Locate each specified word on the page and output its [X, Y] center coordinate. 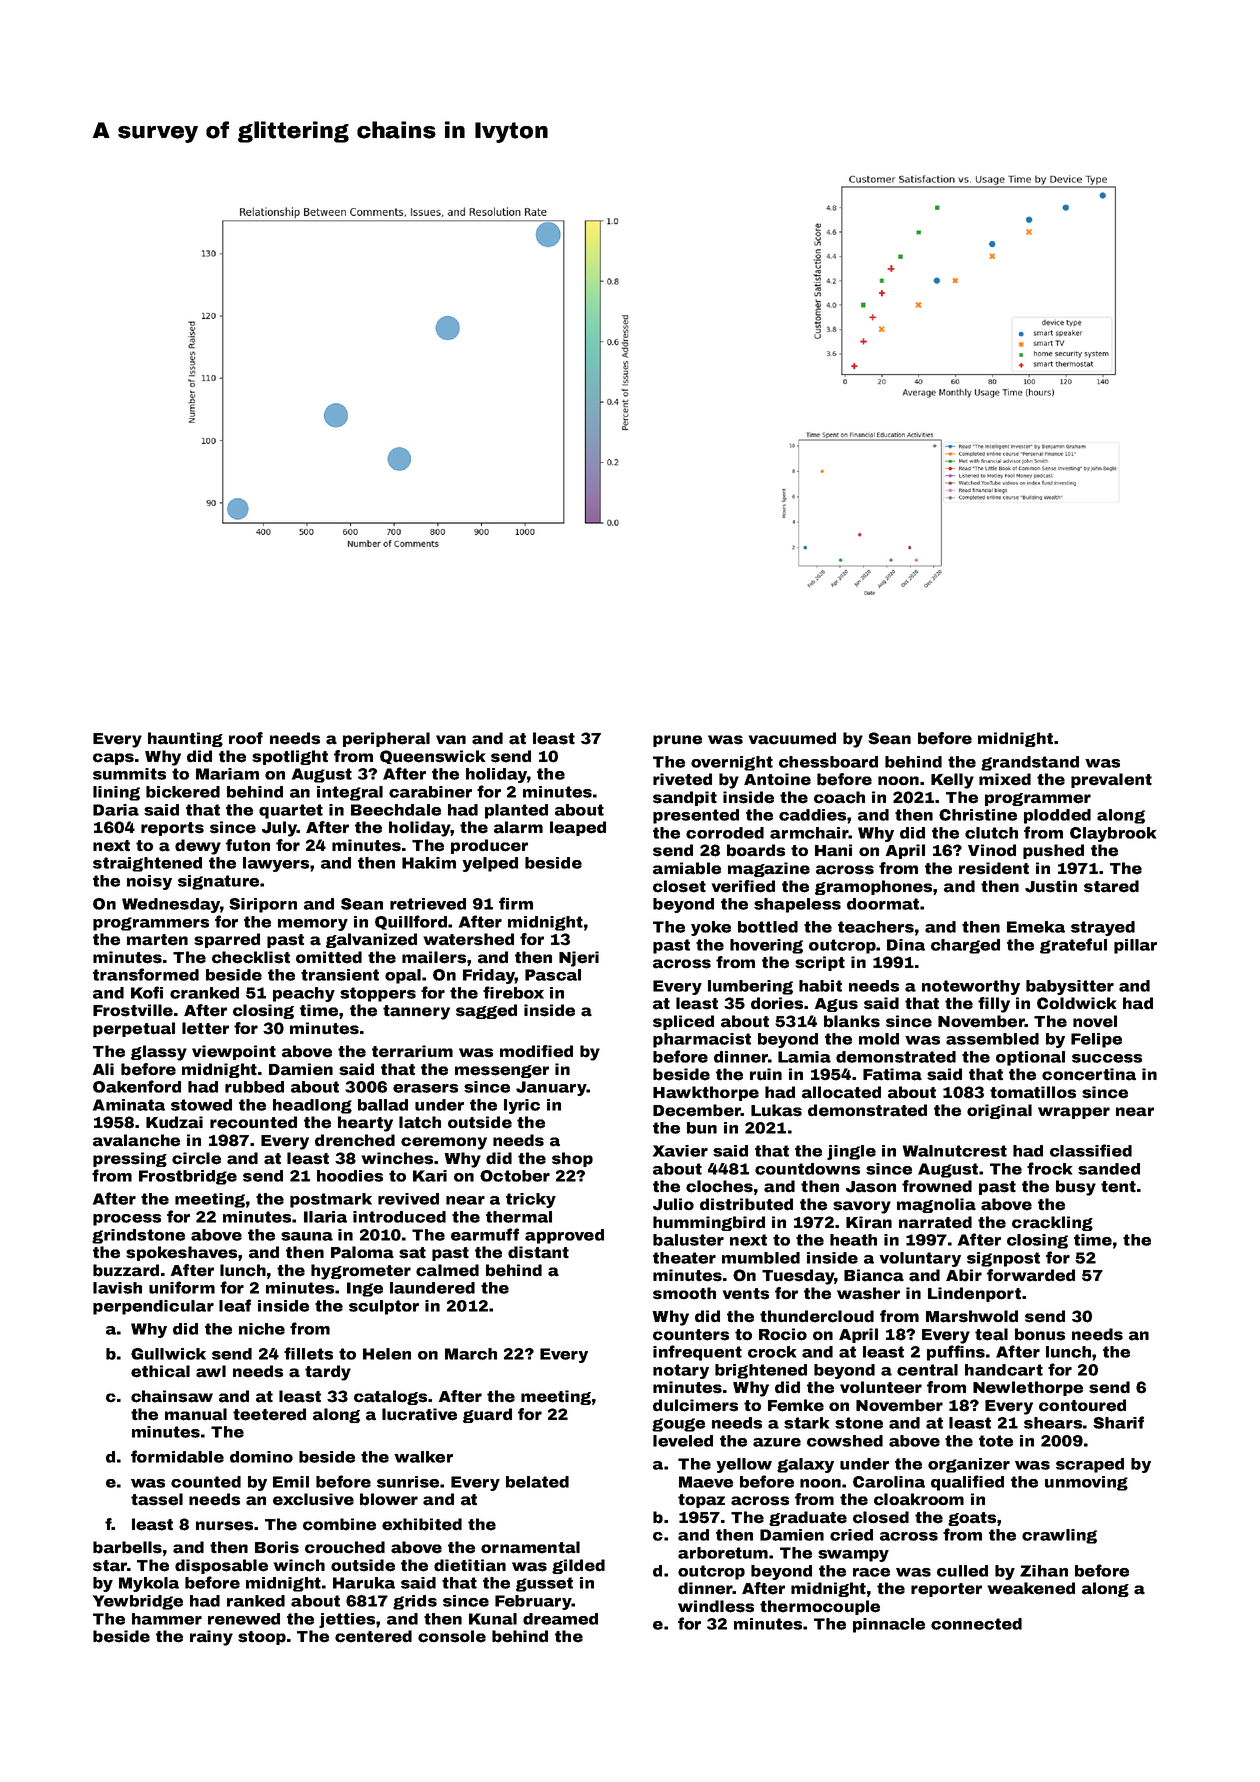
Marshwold [972, 1316]
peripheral [386, 739]
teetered [269, 1414]
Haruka [364, 1583]
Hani [833, 850]
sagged [486, 1011]
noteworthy [971, 987]
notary [681, 1371]
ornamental [530, 1547]
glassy [159, 1053]
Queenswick [433, 757]
